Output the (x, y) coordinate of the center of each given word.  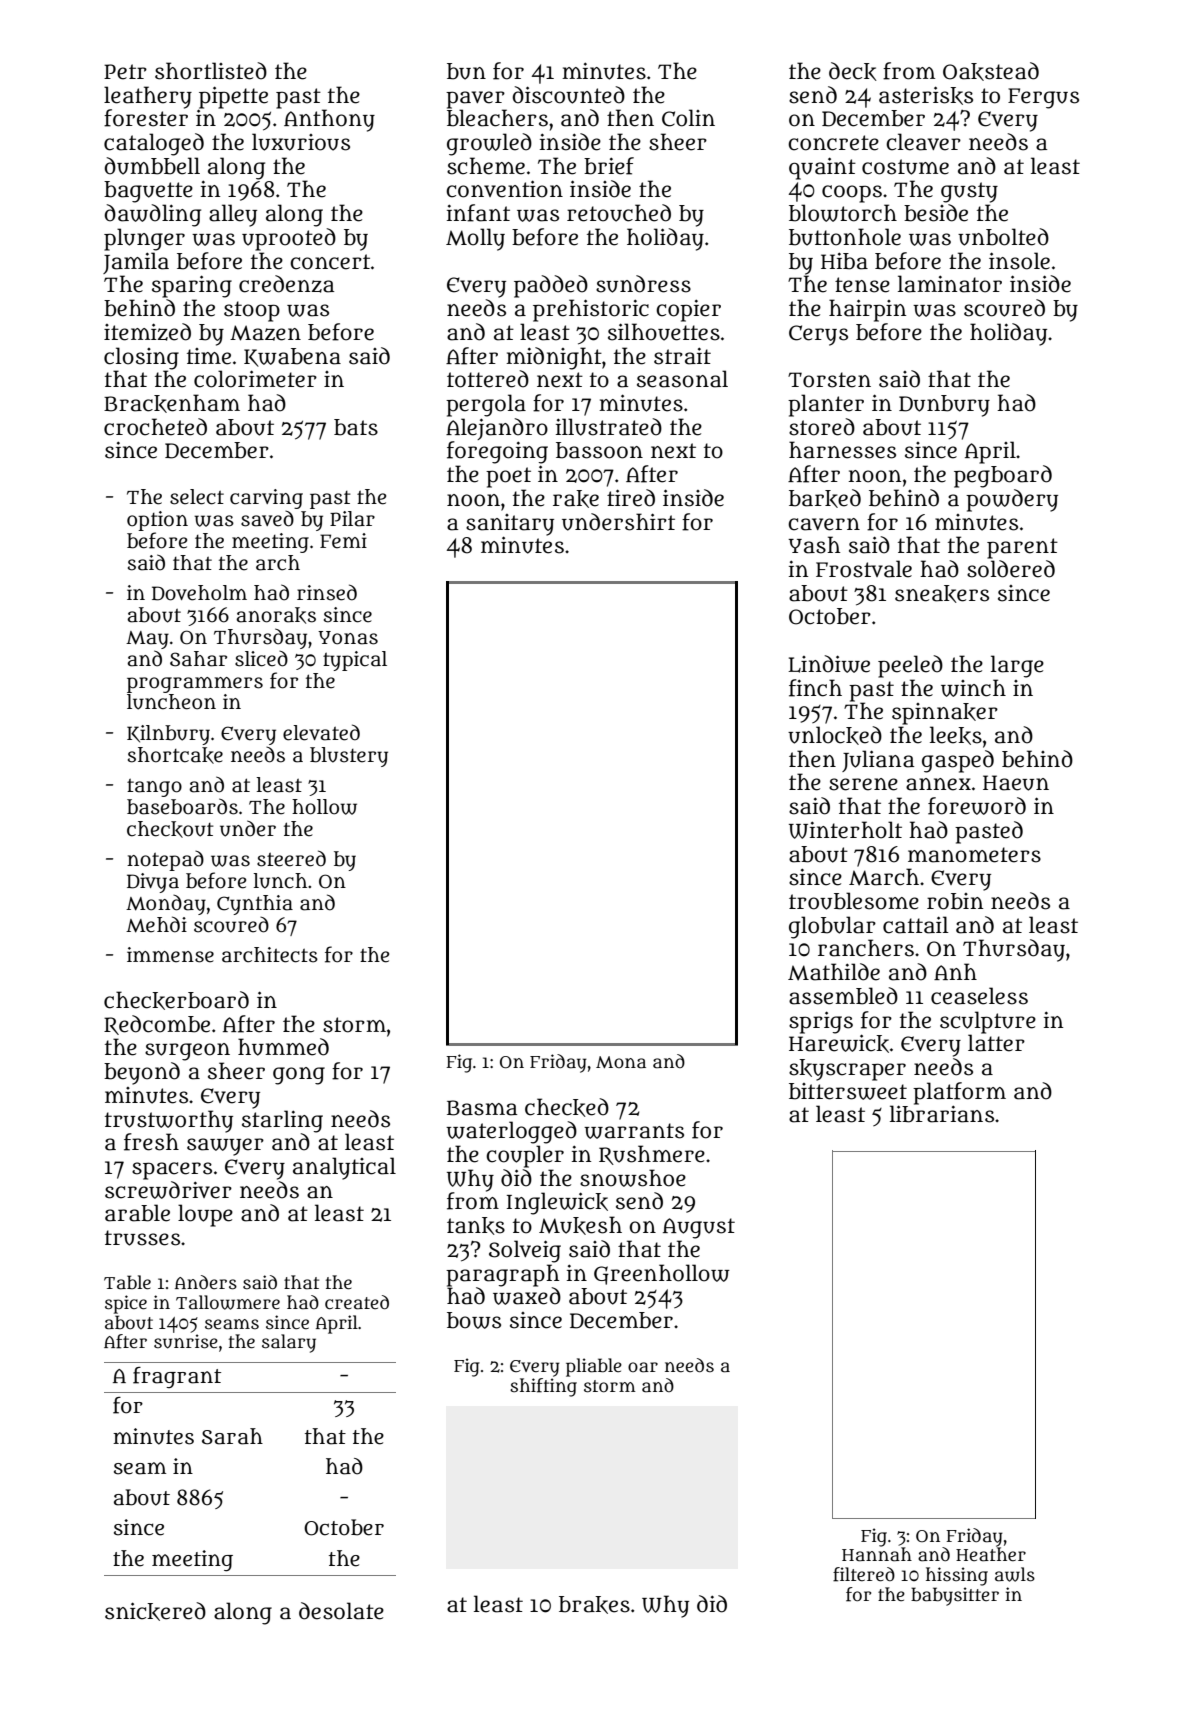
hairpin (867, 310)
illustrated (609, 427)
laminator (950, 284)
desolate (341, 1611)
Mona (621, 1062)
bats (356, 427)
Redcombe (157, 1025)
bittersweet (848, 1091)
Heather (991, 1554)
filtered (864, 1574)
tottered (488, 379)
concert (330, 262)
